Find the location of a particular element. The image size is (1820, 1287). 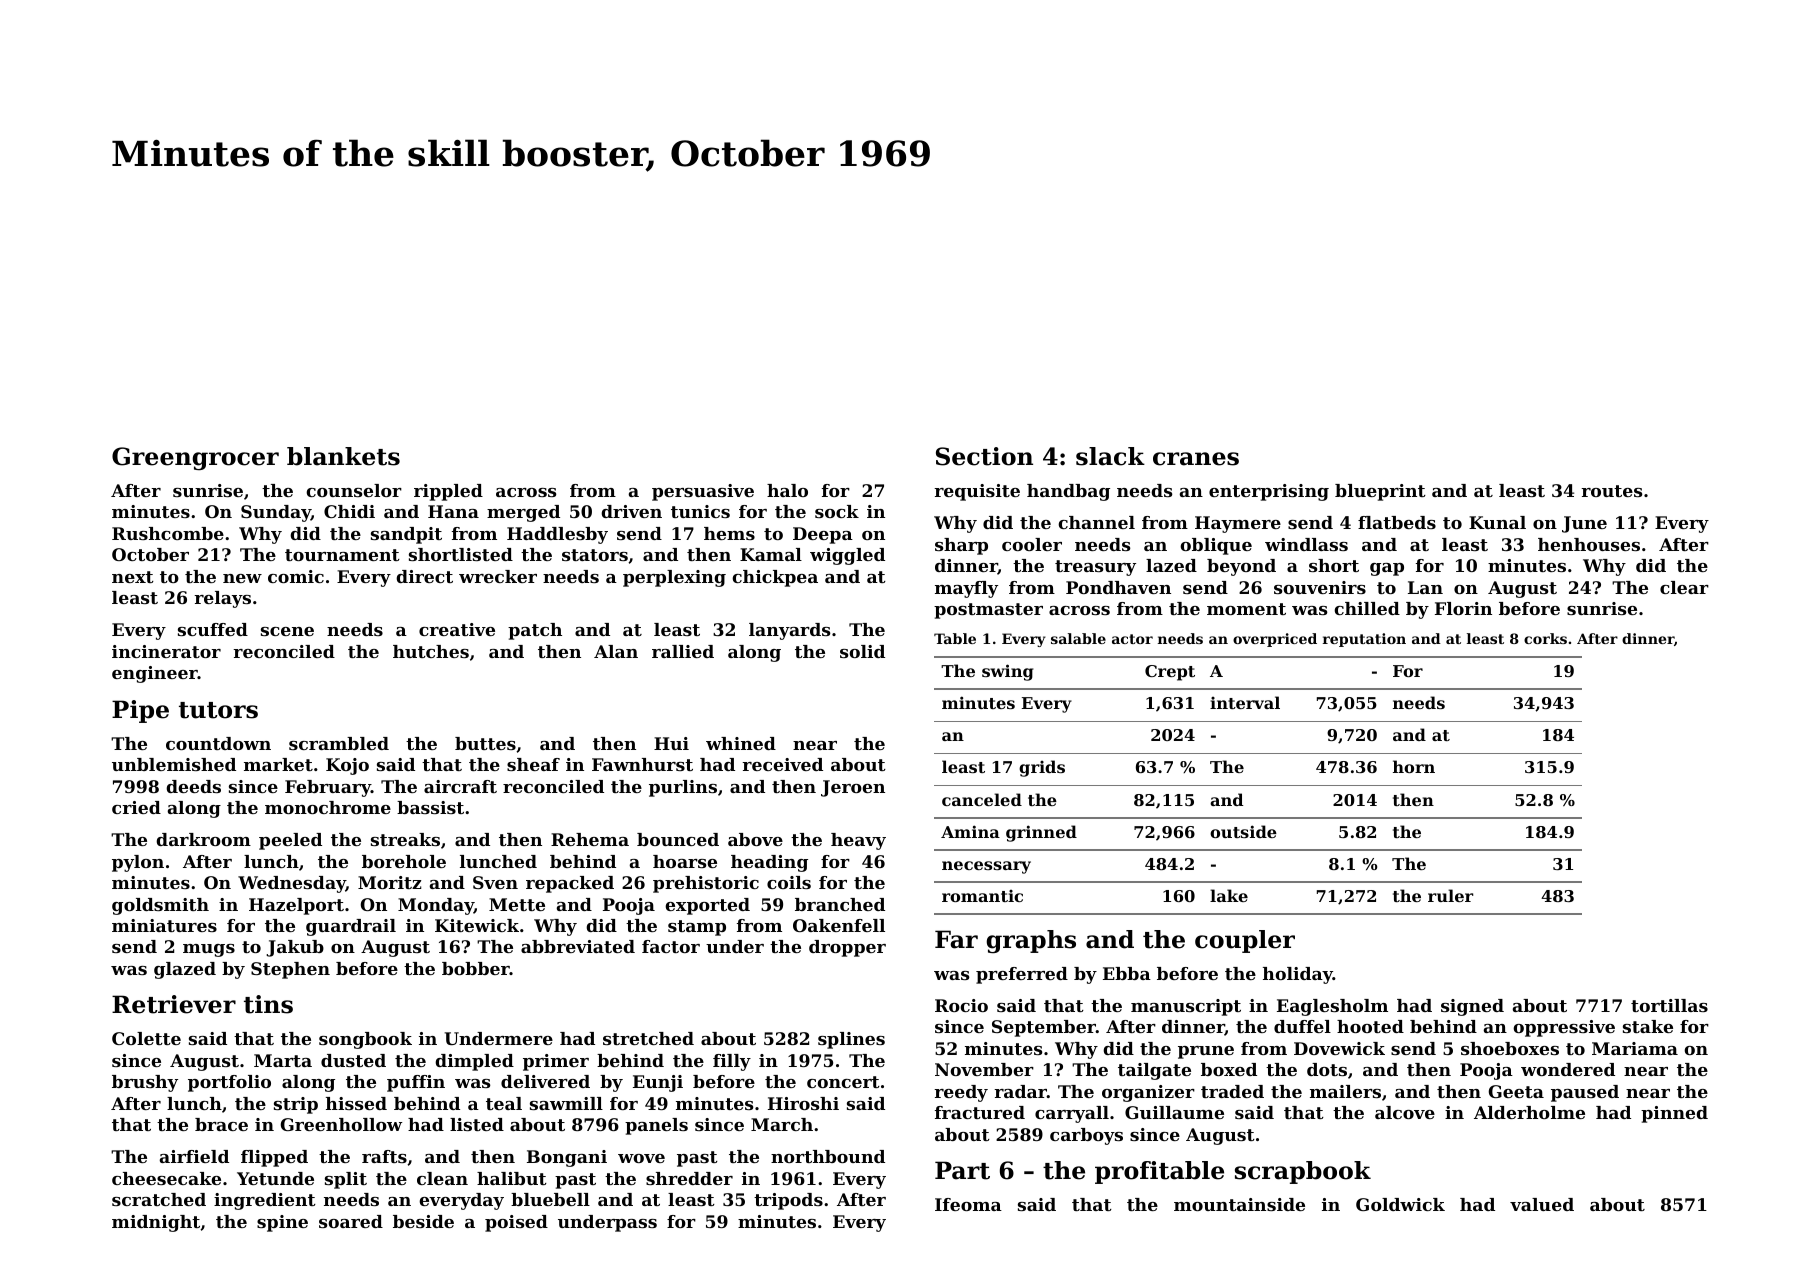

dropper is located at coordinates (847, 948).
